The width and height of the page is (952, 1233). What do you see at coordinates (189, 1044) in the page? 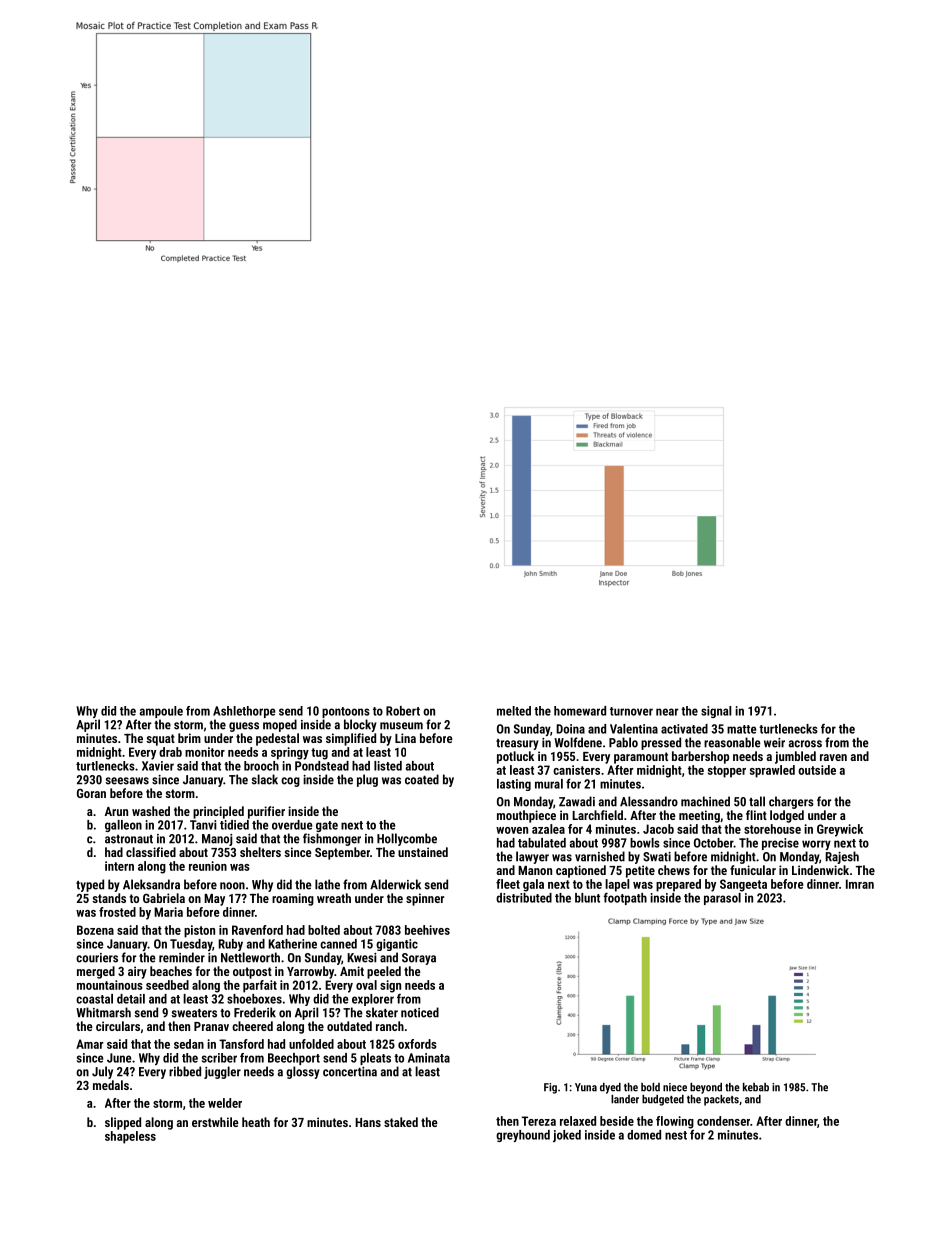
I see `sedan` at bounding box center [189, 1044].
